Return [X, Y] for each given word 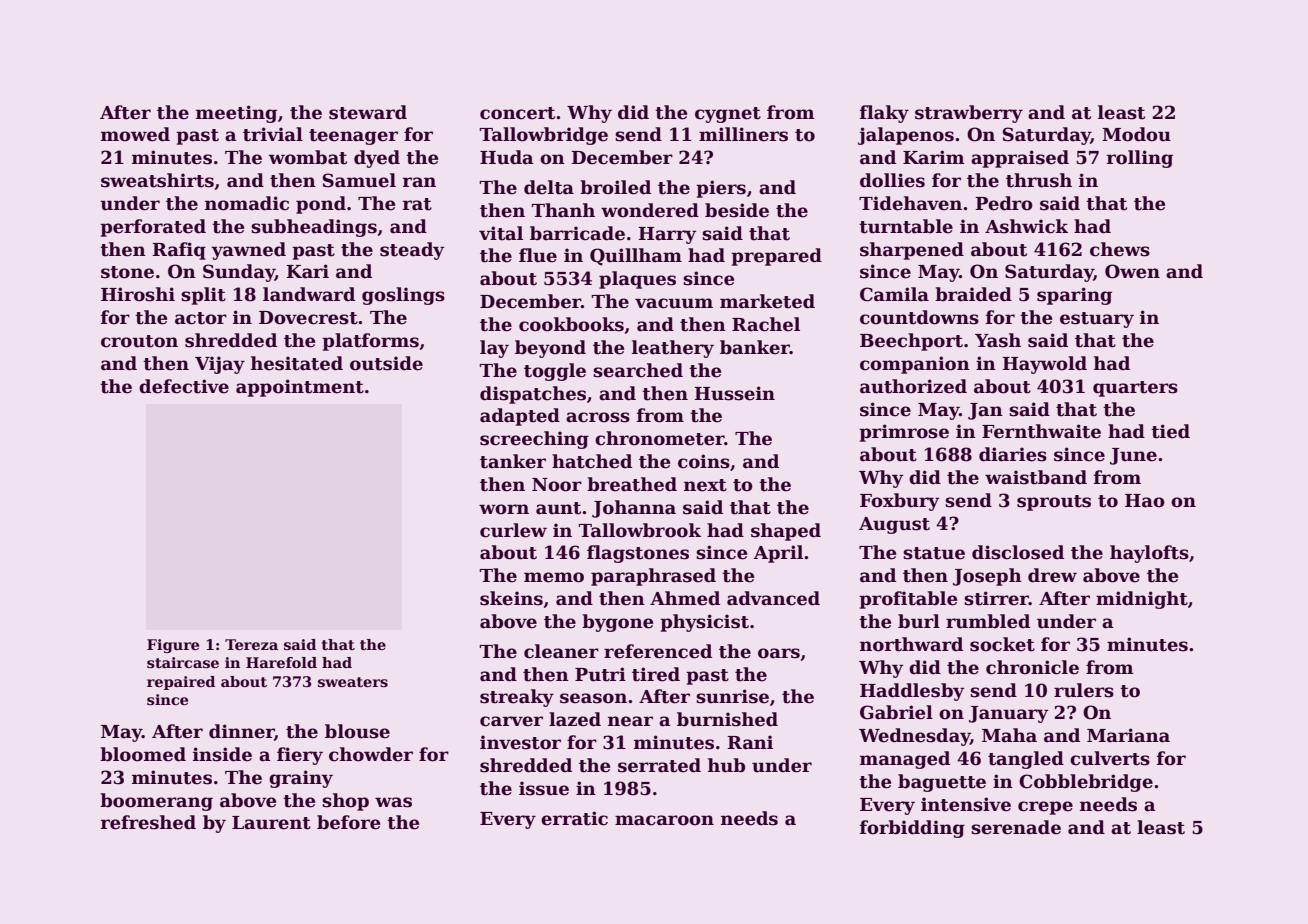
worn [504, 509]
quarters [1135, 389]
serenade [1016, 827]
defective [184, 386]
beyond [550, 349]
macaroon [664, 820]
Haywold [1044, 365]
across [598, 417]
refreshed [148, 822]
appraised [1020, 159]
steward [368, 112]
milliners [743, 134]
